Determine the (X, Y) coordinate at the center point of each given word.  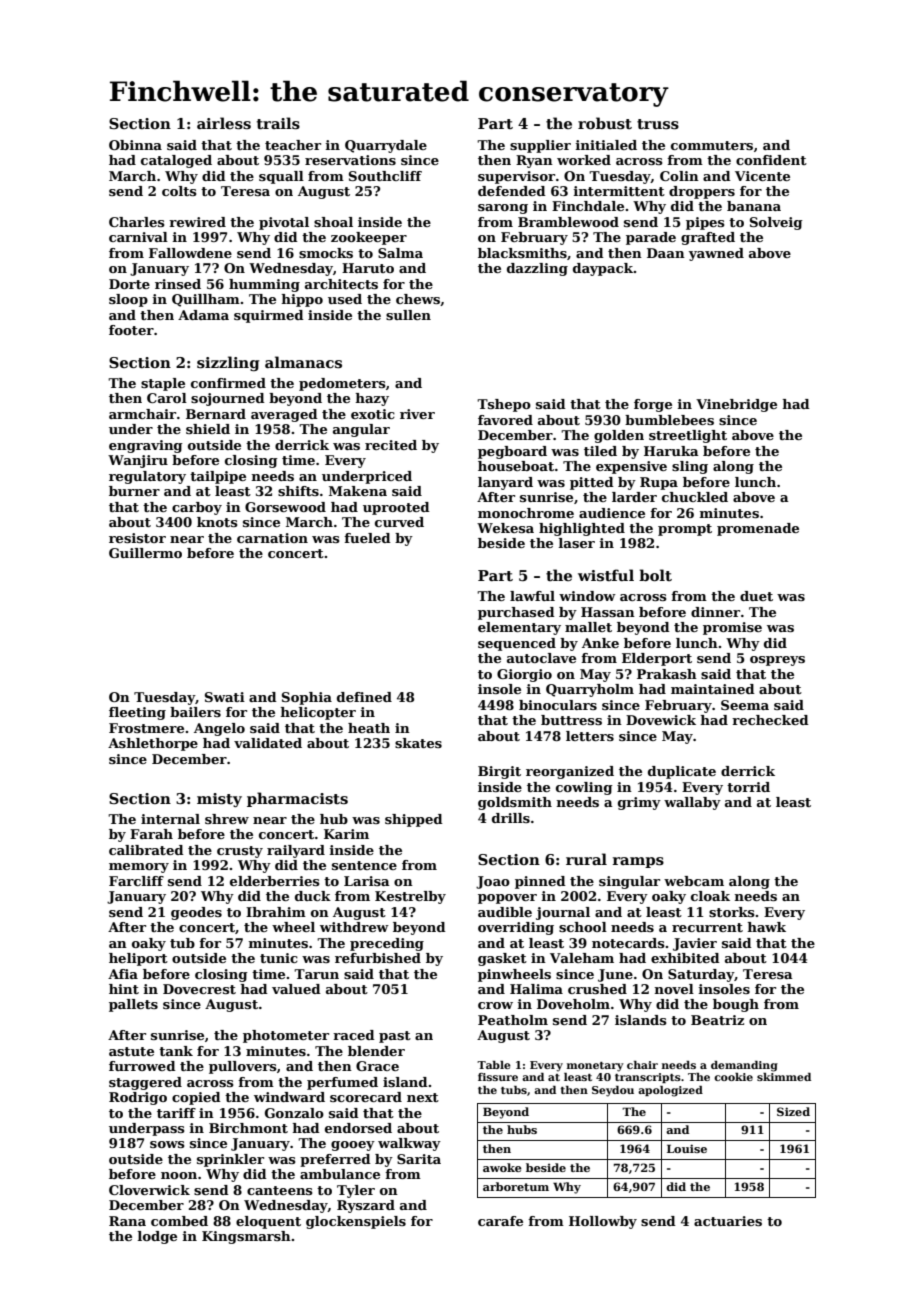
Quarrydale (386, 146)
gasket (502, 959)
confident (771, 160)
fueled (367, 538)
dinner (715, 612)
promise (732, 628)
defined (364, 697)
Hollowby (603, 1222)
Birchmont (248, 1128)
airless (224, 123)
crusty (240, 852)
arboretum (516, 1186)
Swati (225, 697)
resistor (137, 538)
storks (732, 912)
